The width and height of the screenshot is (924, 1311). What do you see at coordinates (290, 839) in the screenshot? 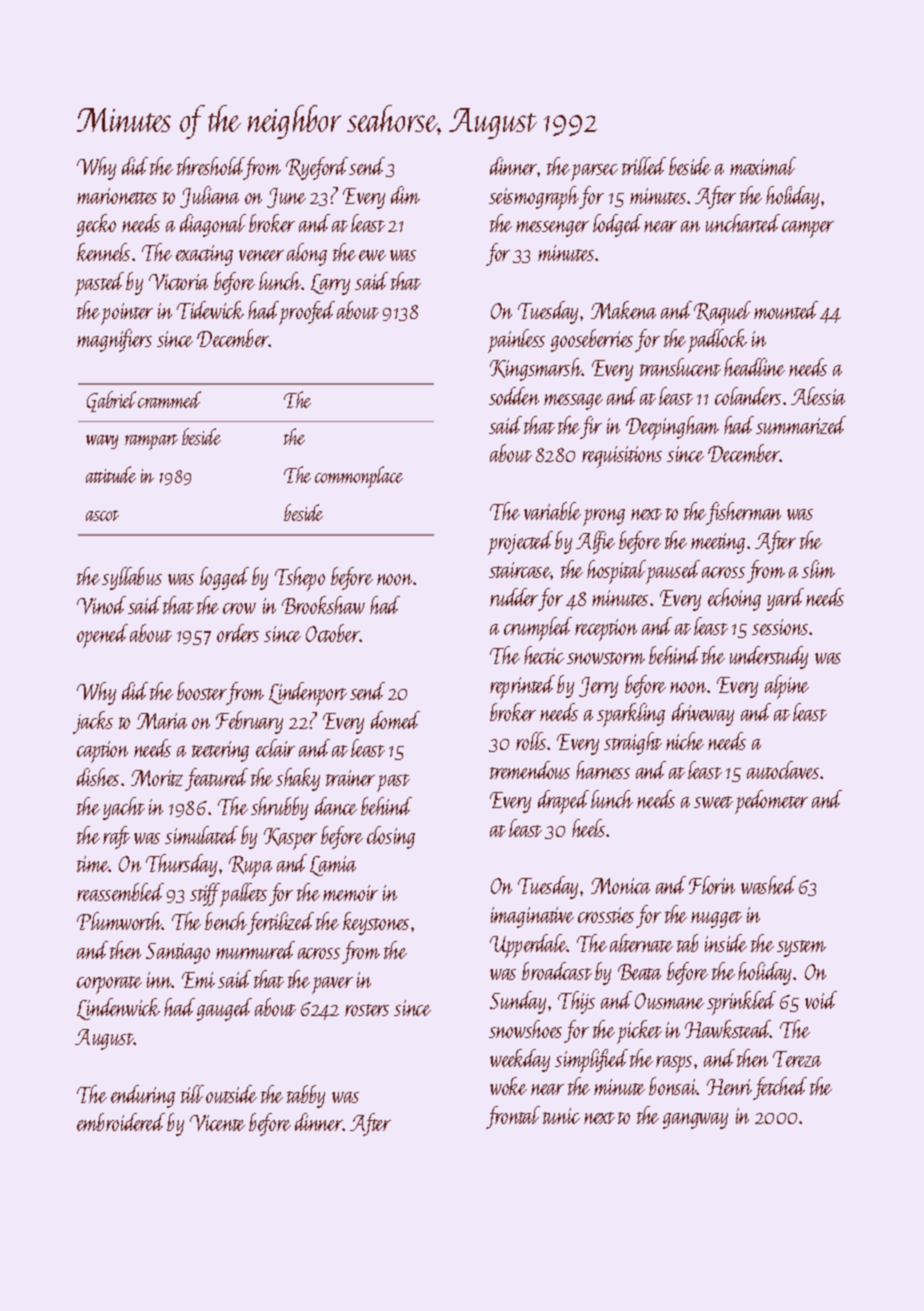
I see `Kasper` at bounding box center [290, 839].
